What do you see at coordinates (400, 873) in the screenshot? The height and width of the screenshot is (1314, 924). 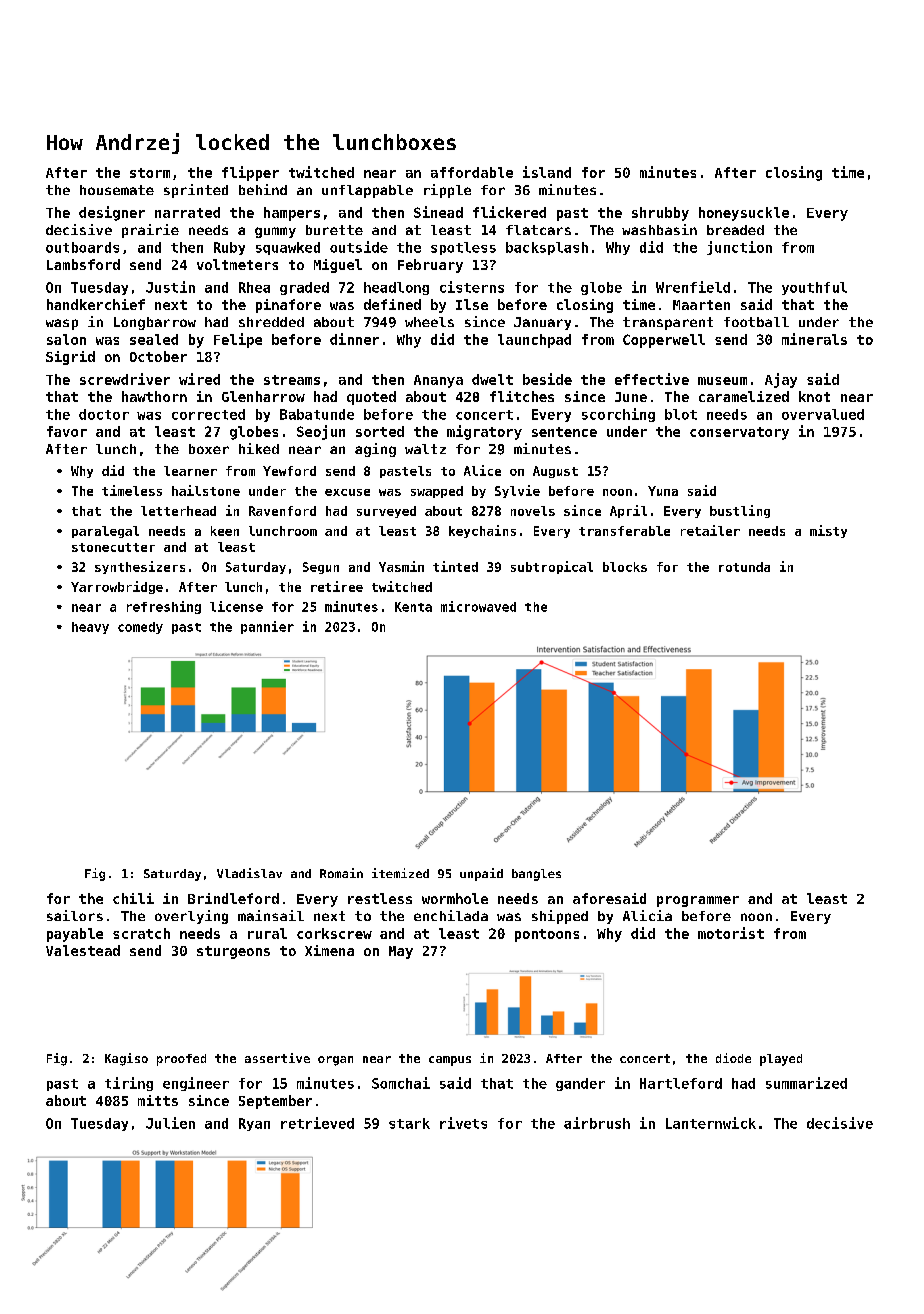 I see `itemized` at bounding box center [400, 873].
